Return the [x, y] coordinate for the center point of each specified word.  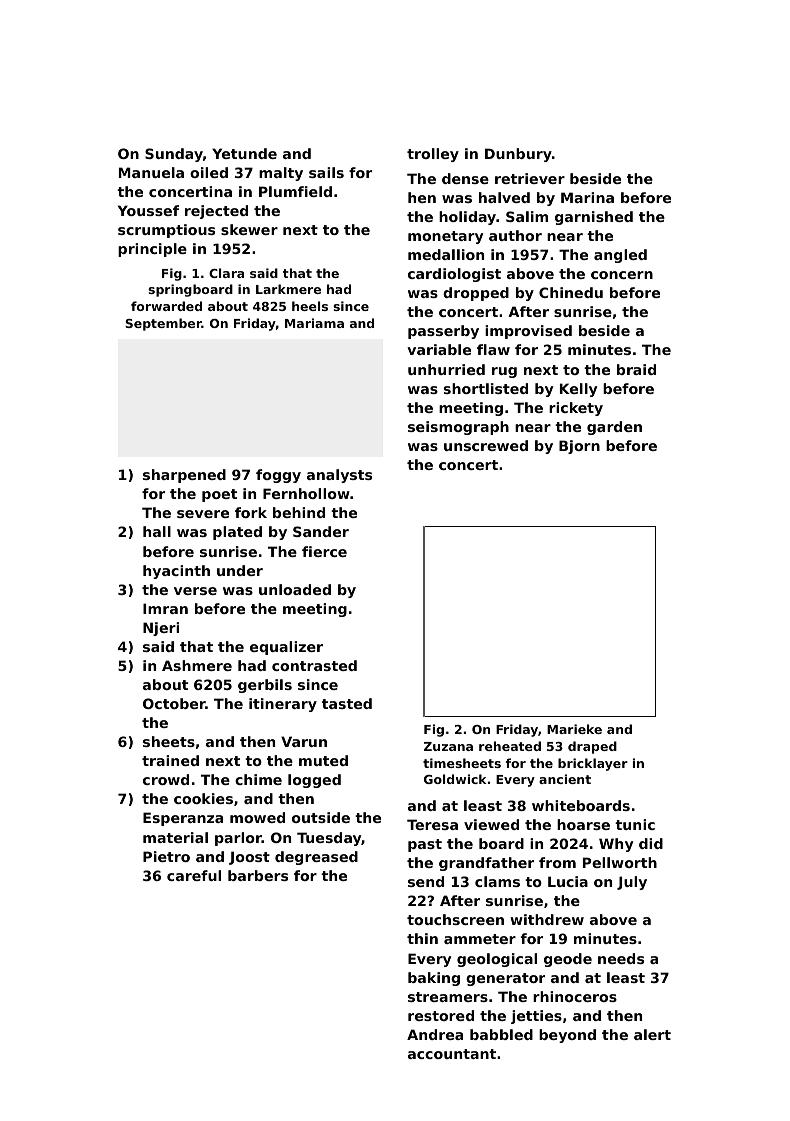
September [163, 324]
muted [323, 760]
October [174, 703]
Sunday [174, 155]
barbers [258, 875]
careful [194, 875]
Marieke [574, 729]
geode [568, 960]
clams [497, 881]
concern [622, 275]
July [632, 883]
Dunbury [518, 155]
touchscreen [455, 919]
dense [465, 178]
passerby [443, 332]
